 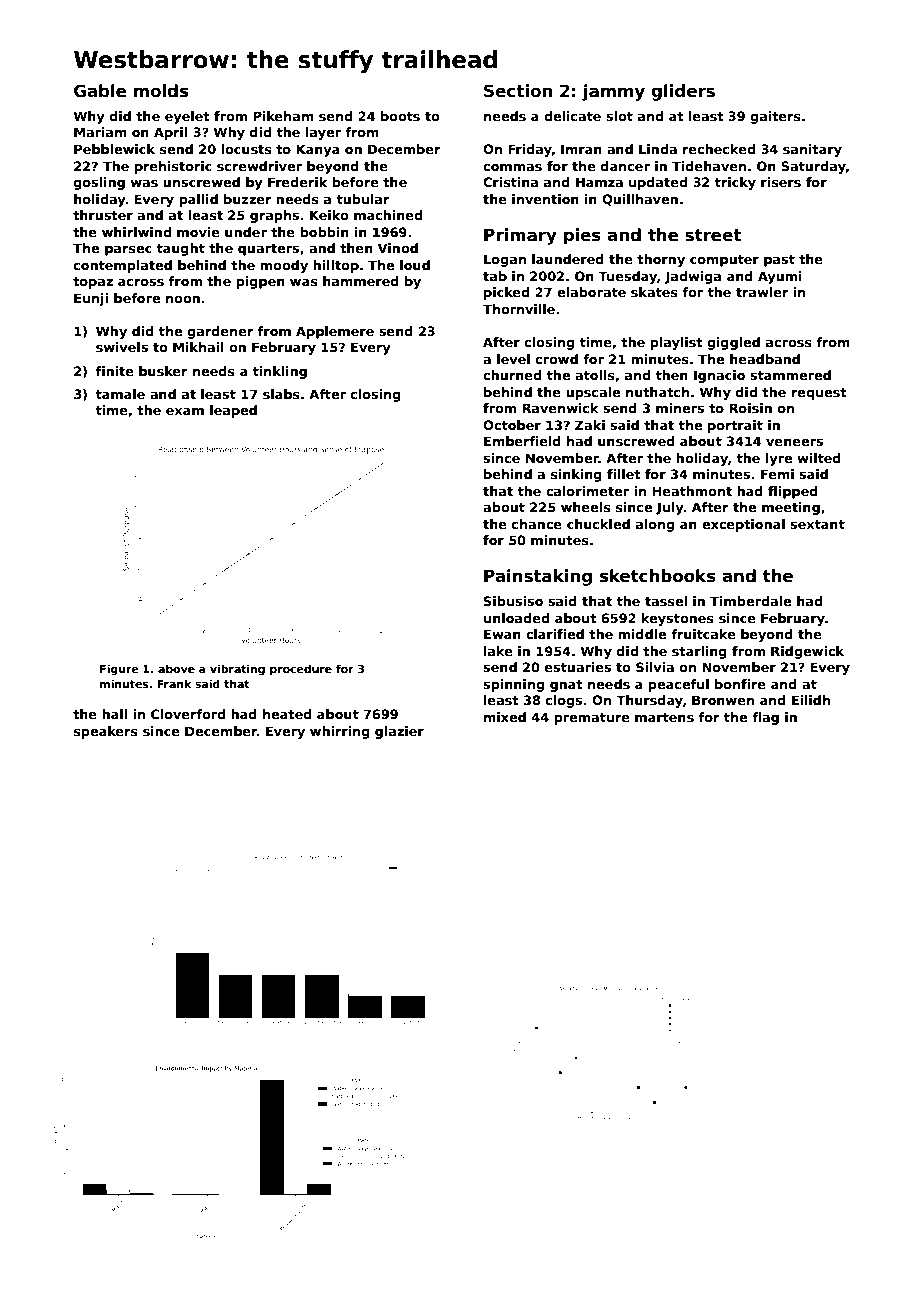 I want to click on hammered, so click(x=361, y=281).
